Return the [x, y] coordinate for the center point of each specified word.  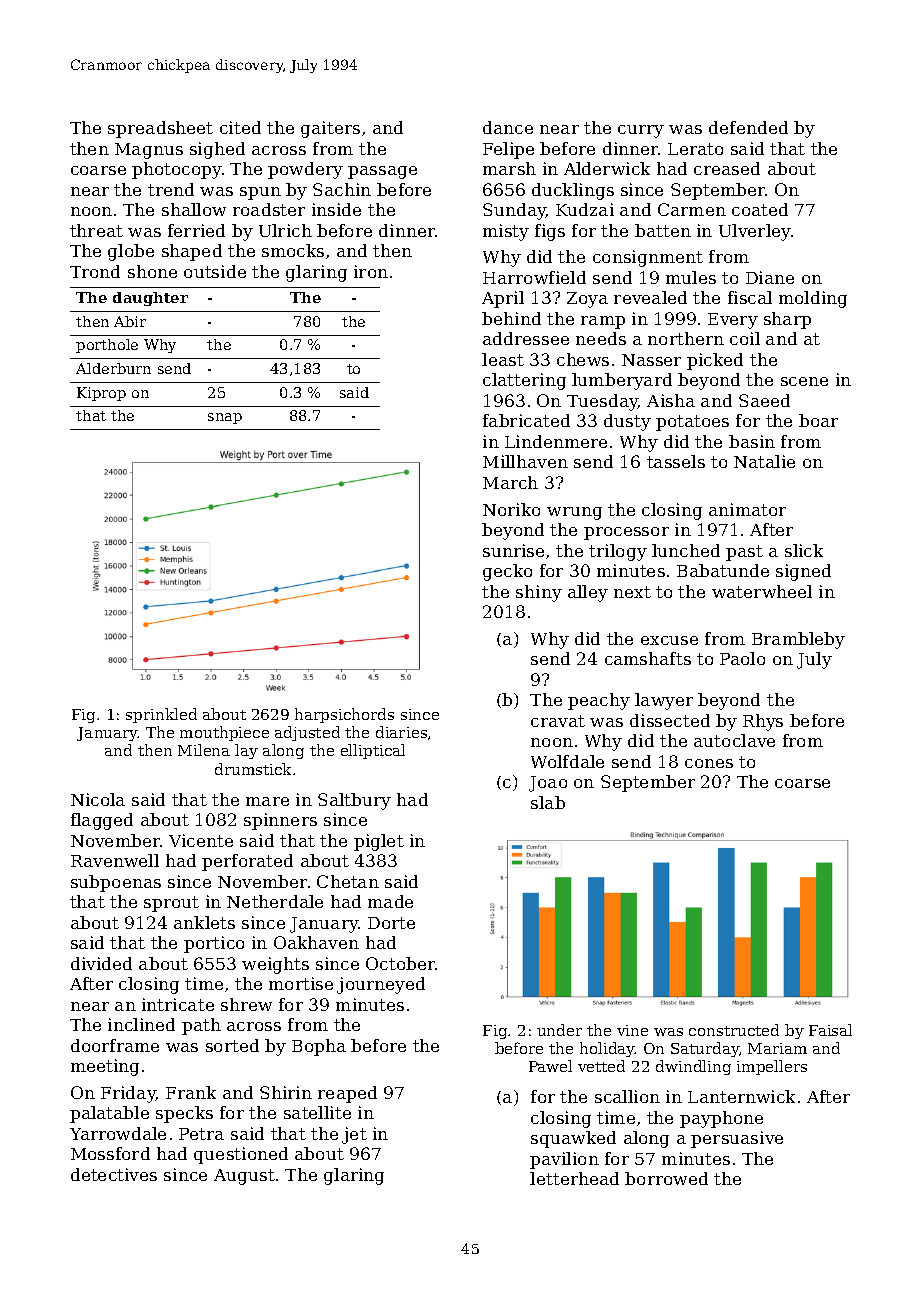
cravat [558, 721]
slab [548, 802]
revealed [650, 297]
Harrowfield [534, 277]
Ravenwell [115, 860]
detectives [114, 1174]
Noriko [511, 509]
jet [354, 1135]
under [559, 1030]
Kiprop [101, 394]
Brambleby [798, 640]
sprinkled [161, 715]
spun [260, 193]
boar [818, 420]
